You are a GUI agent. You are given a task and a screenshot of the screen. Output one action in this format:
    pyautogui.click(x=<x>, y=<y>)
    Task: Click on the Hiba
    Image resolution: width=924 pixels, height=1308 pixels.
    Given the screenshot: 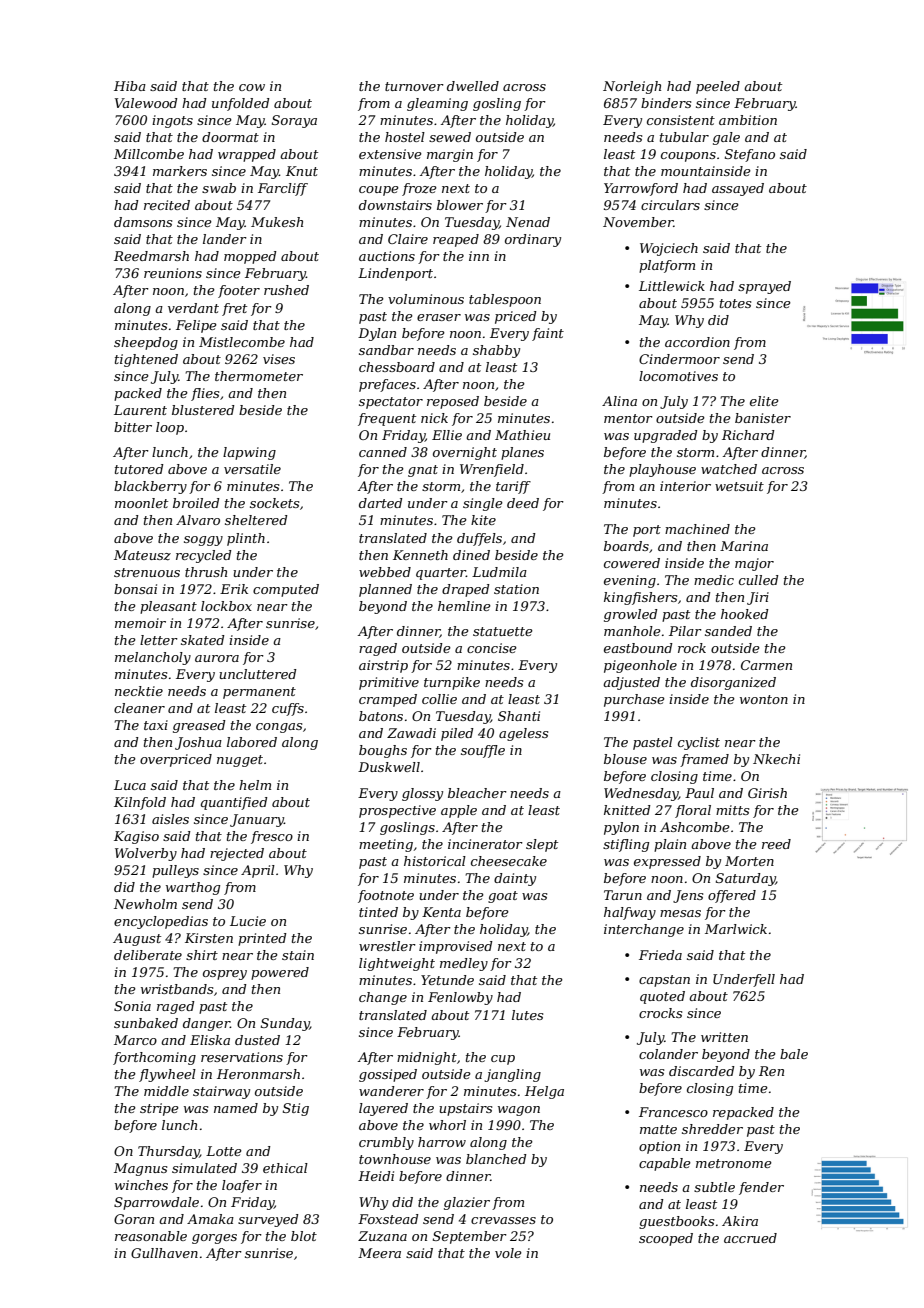 What is the action you would take?
    pyautogui.click(x=130, y=86)
